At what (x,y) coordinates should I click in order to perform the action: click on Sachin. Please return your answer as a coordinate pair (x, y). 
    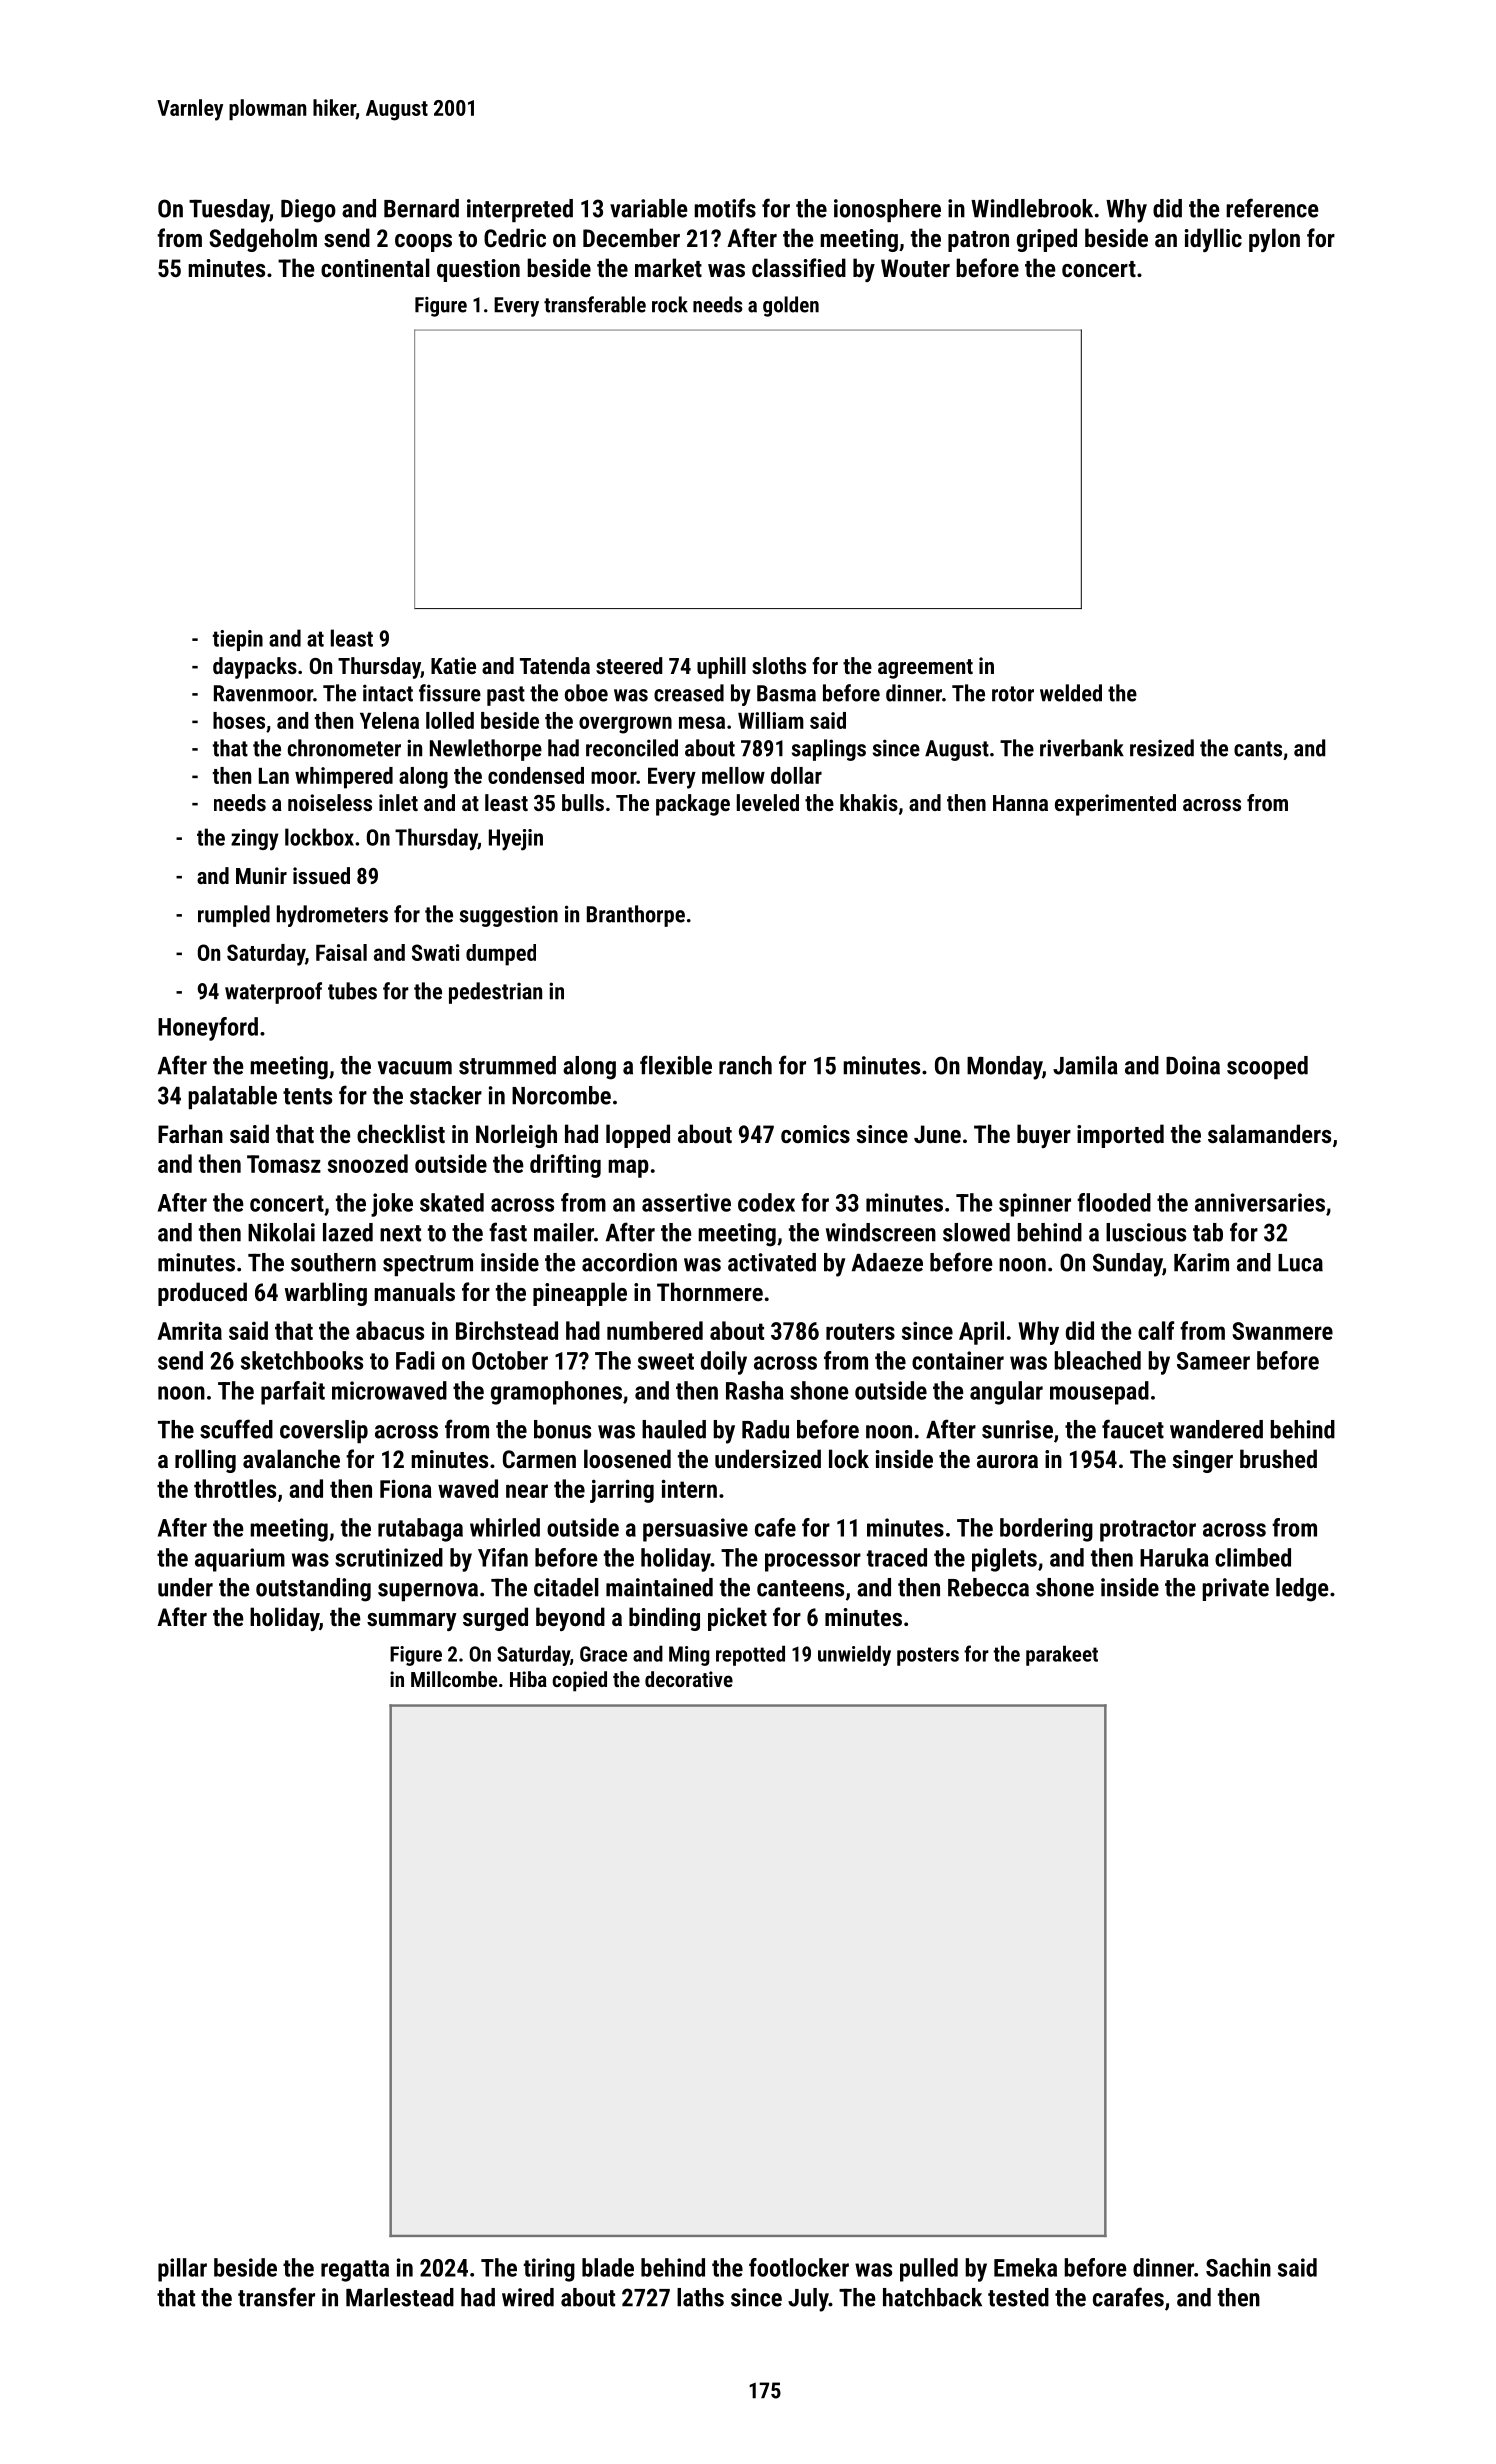
    Looking at the image, I should click on (1238, 2267).
